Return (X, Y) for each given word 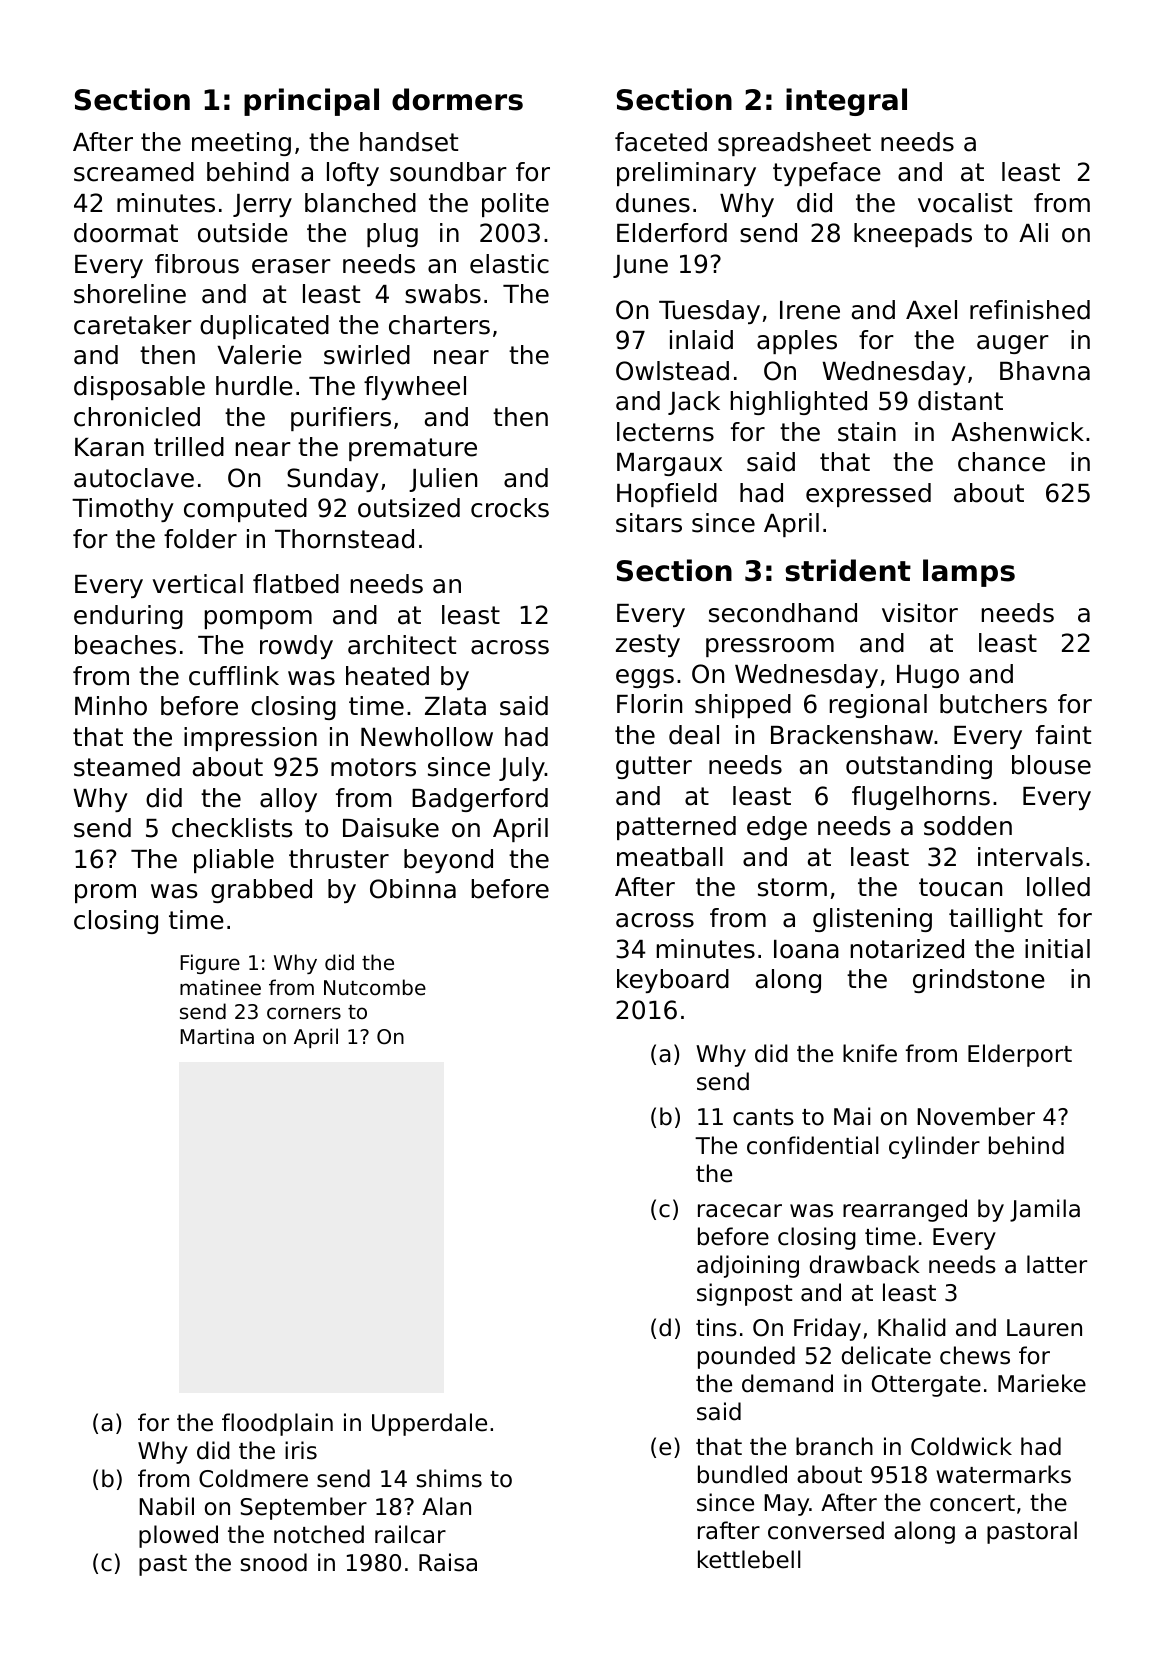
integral (846, 102)
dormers (457, 99)
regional (878, 706)
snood (273, 1562)
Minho (111, 706)
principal (311, 102)
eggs (645, 678)
